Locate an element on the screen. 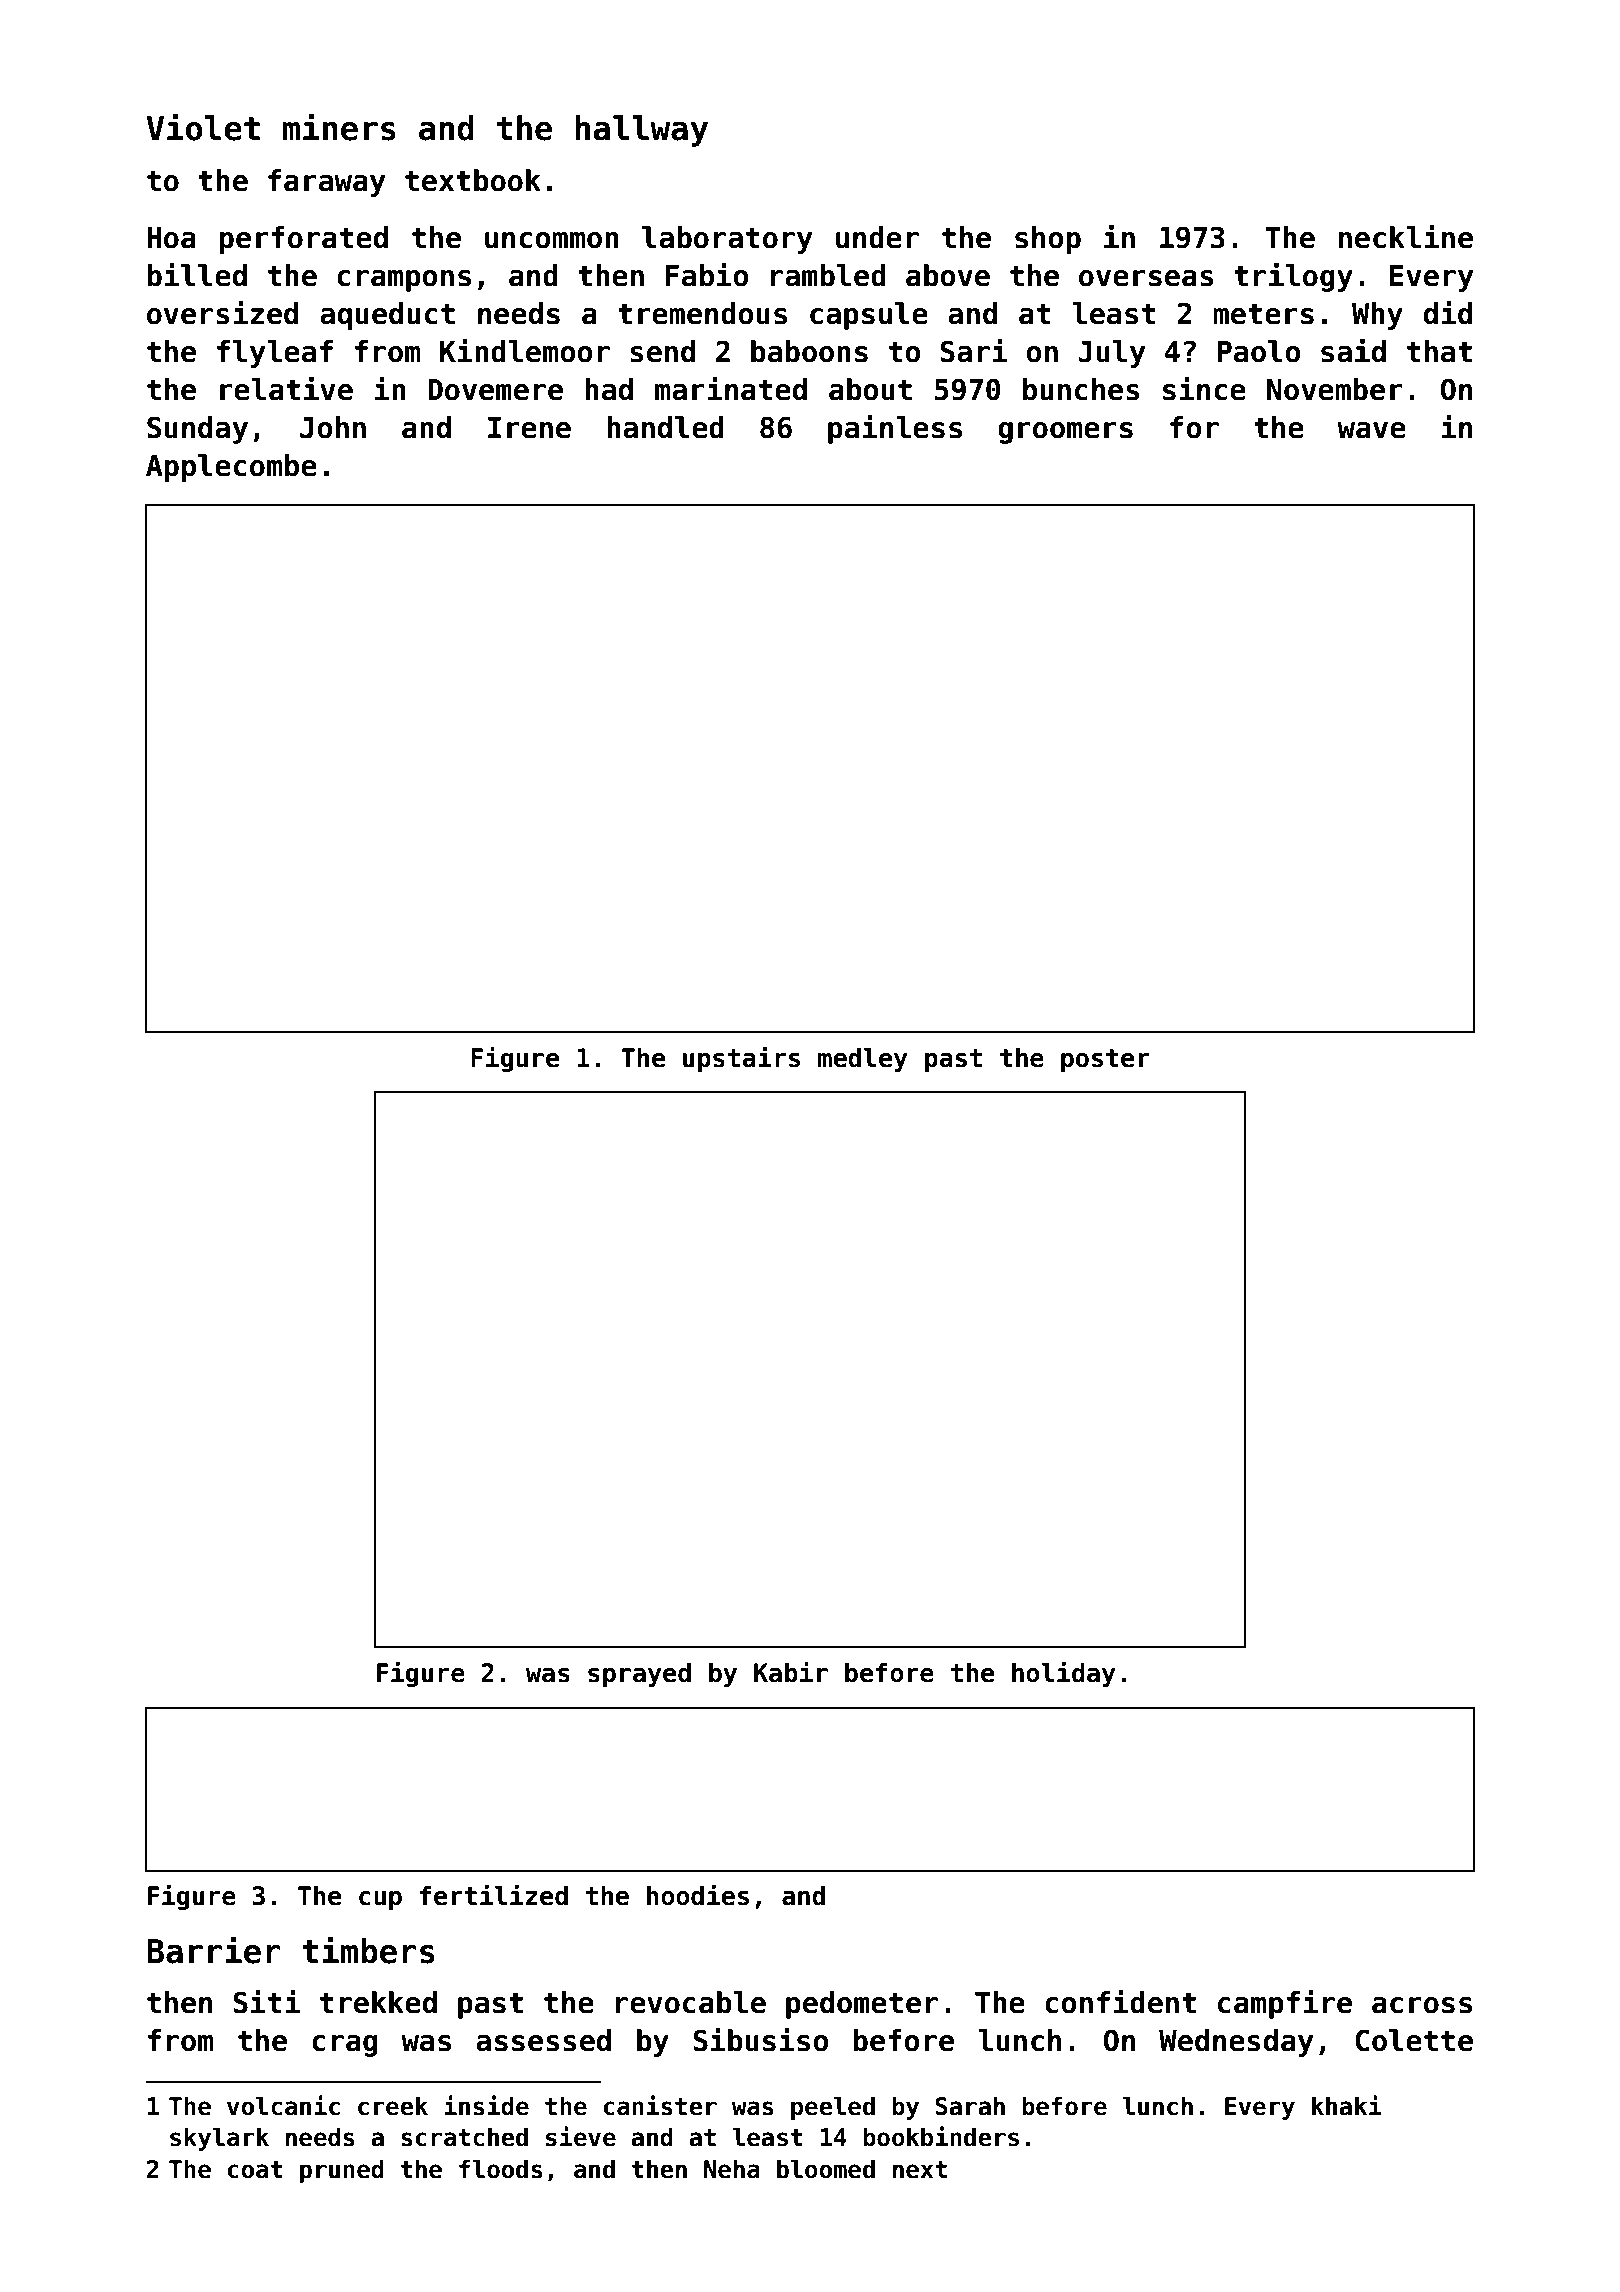 This screenshot has height=2292, width=1620. hoodies is located at coordinates (698, 1895).
